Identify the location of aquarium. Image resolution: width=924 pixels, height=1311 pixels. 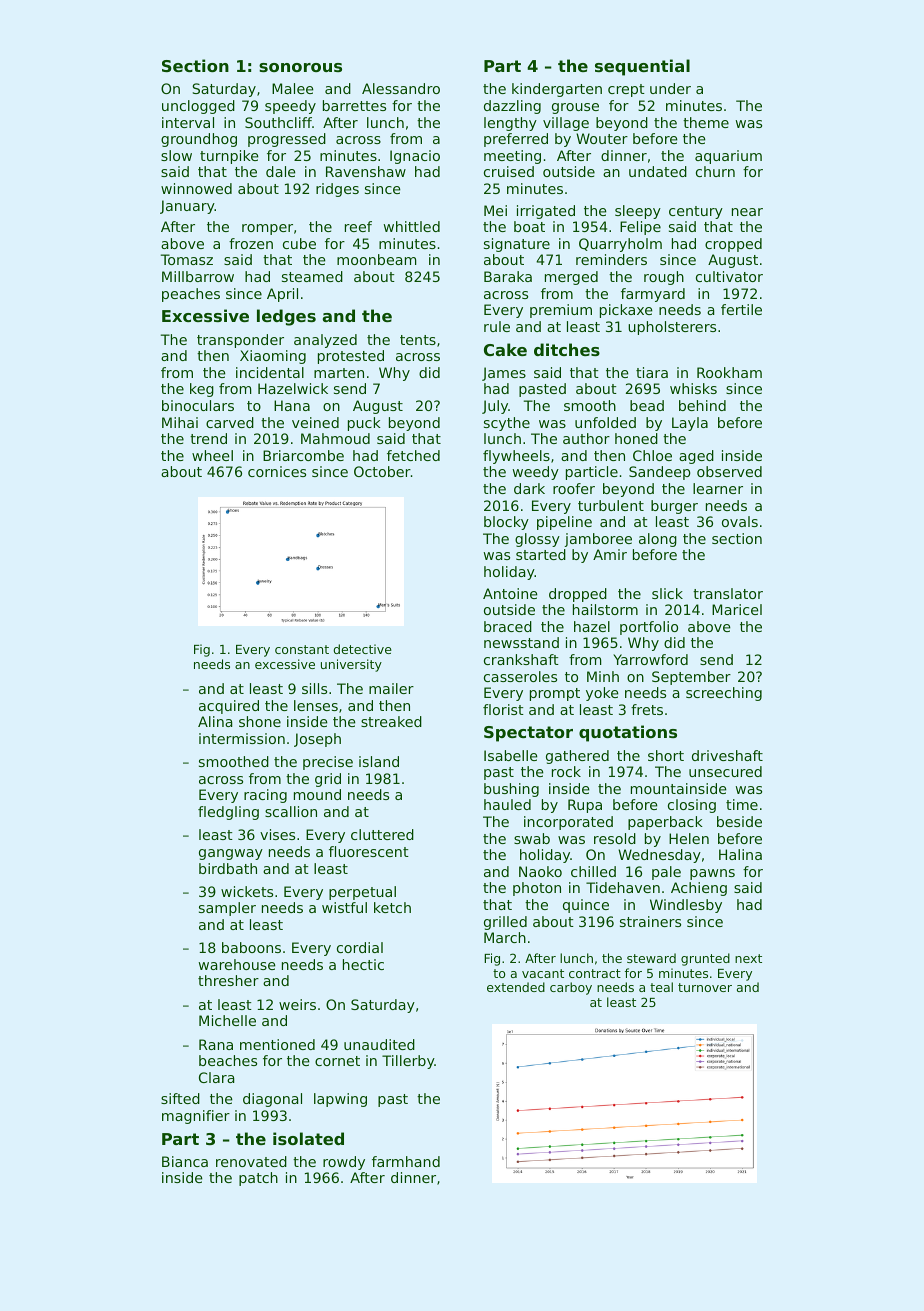
(728, 157).
